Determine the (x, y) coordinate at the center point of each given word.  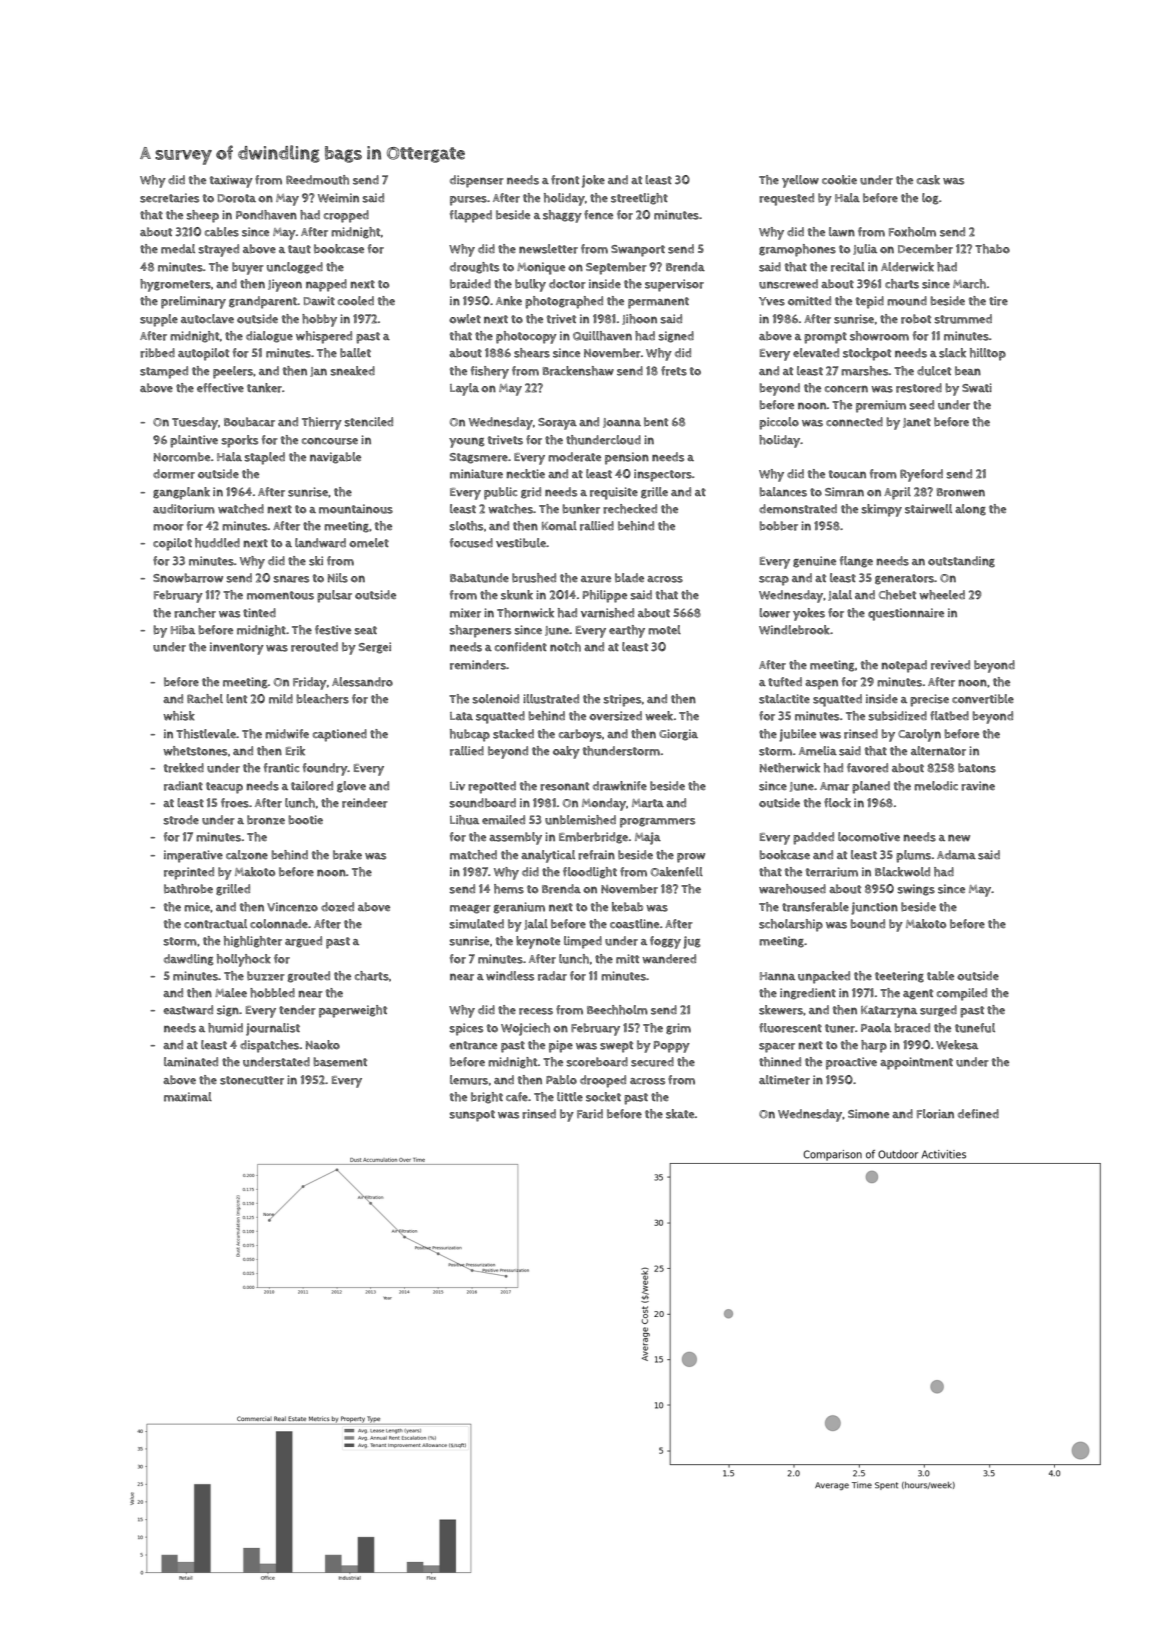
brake (347, 855)
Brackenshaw (578, 371)
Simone (868, 1114)
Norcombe (182, 457)
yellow (800, 181)
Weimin (338, 198)
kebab (627, 907)
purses (468, 201)
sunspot (472, 1116)
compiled (962, 994)
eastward (188, 1010)
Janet (917, 423)
